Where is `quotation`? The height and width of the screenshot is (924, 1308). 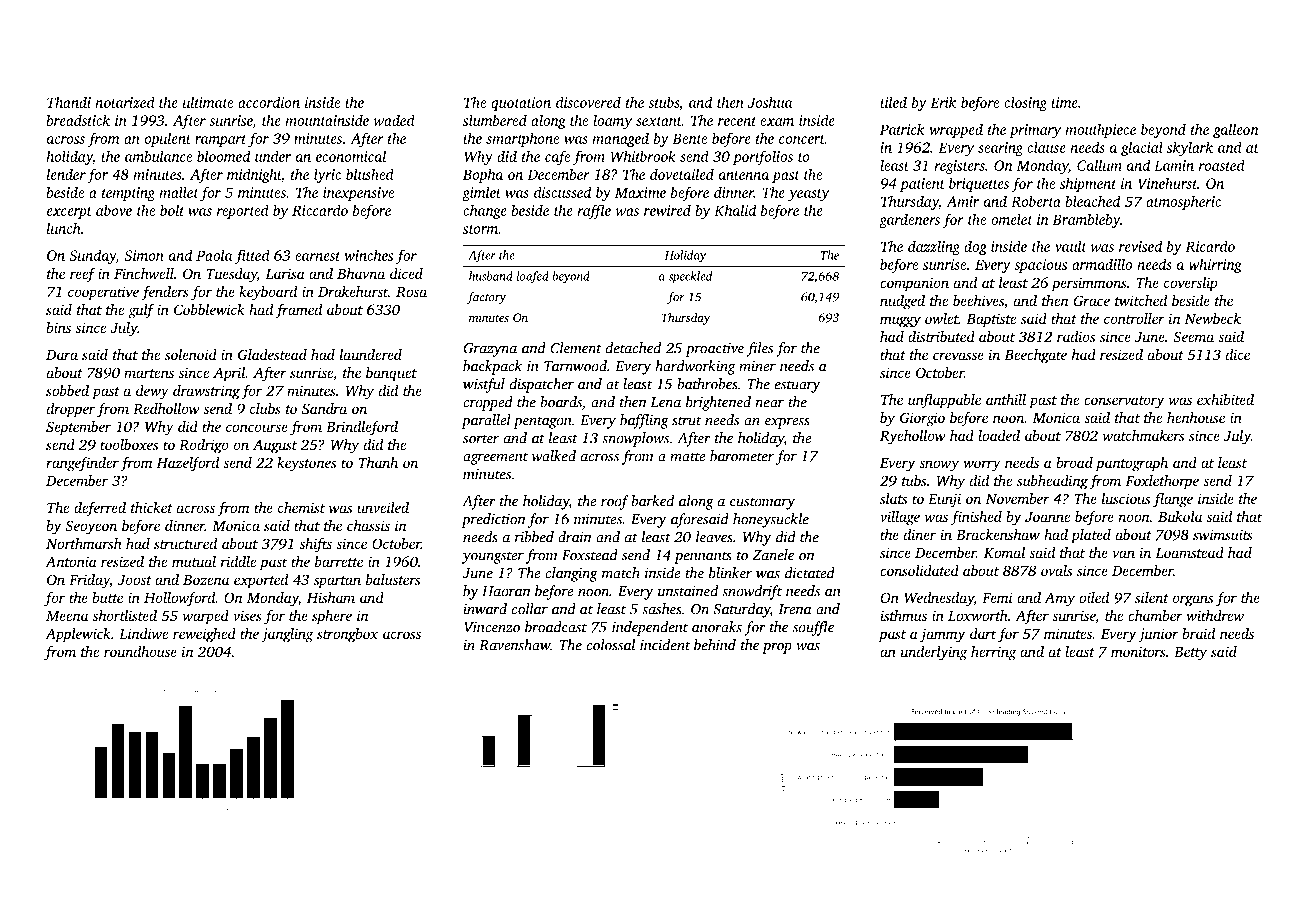 quotation is located at coordinates (521, 104).
